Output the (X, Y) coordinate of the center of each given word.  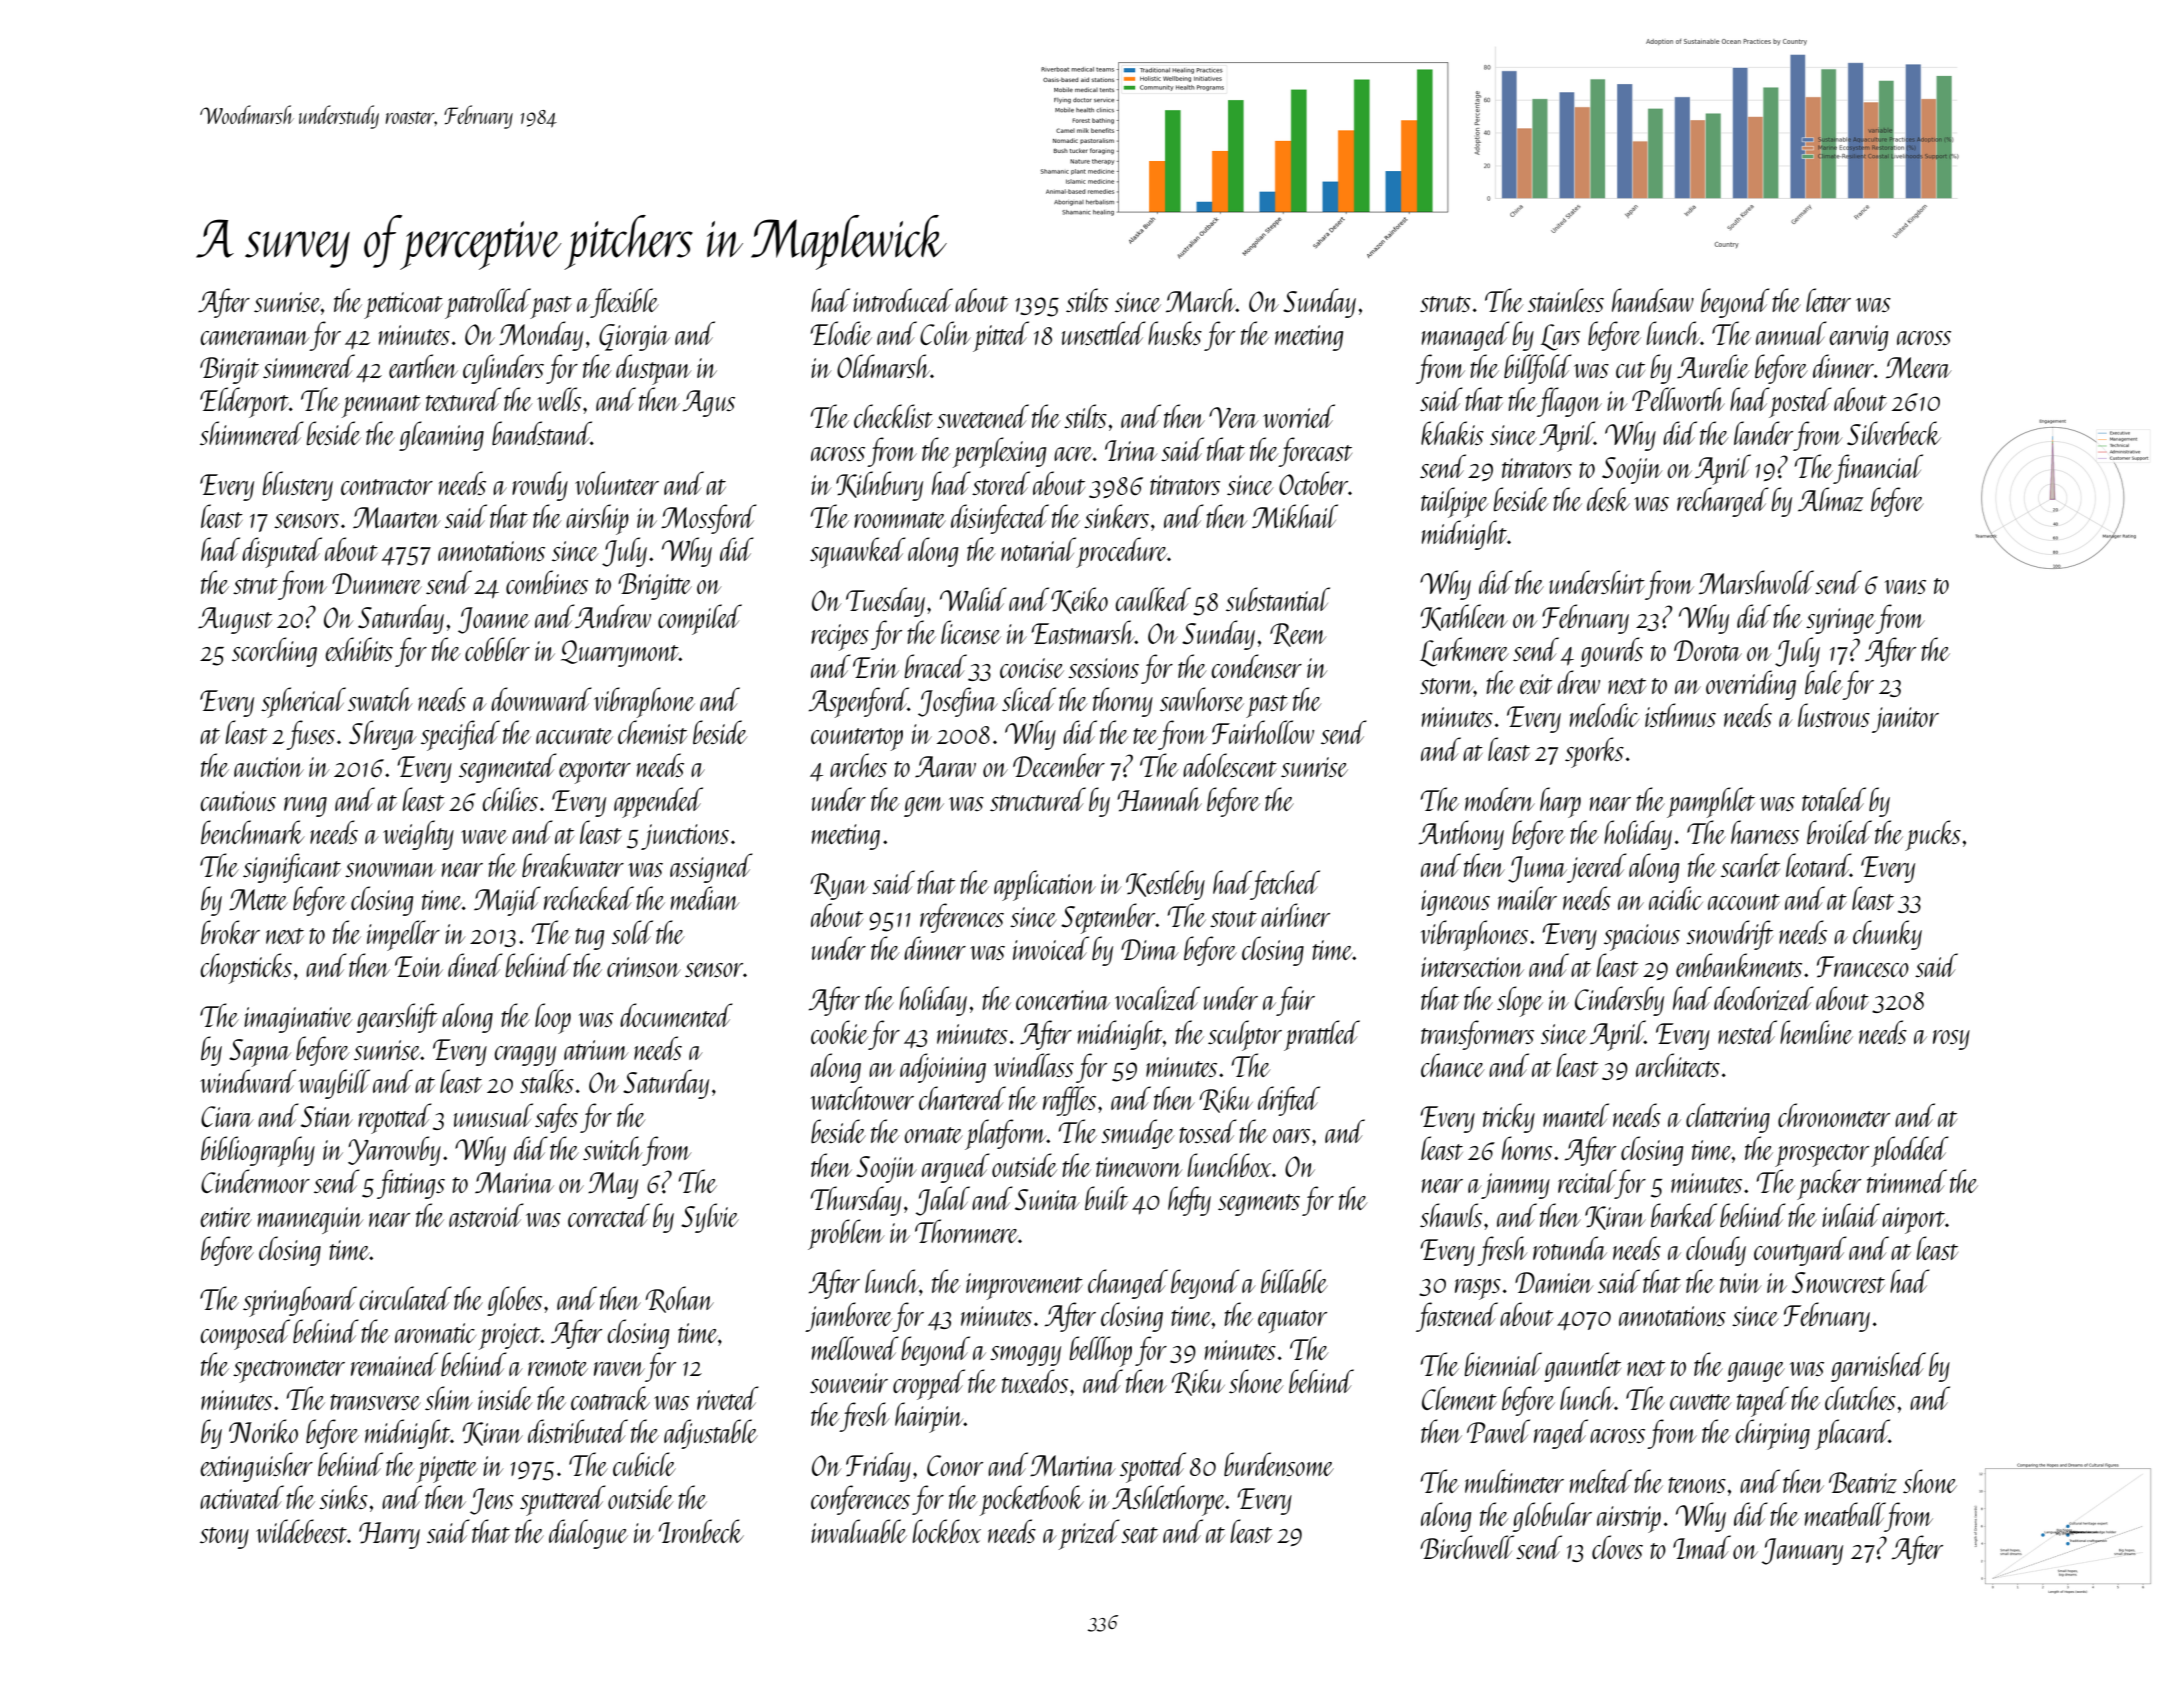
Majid (507, 901)
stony (224, 1538)
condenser (1257, 666)
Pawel (1498, 1431)
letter (1828, 300)
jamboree (849, 1317)
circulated (406, 1298)
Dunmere (377, 583)
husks (1175, 333)
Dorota (1708, 650)
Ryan (839, 886)
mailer (1527, 898)
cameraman (255, 338)
